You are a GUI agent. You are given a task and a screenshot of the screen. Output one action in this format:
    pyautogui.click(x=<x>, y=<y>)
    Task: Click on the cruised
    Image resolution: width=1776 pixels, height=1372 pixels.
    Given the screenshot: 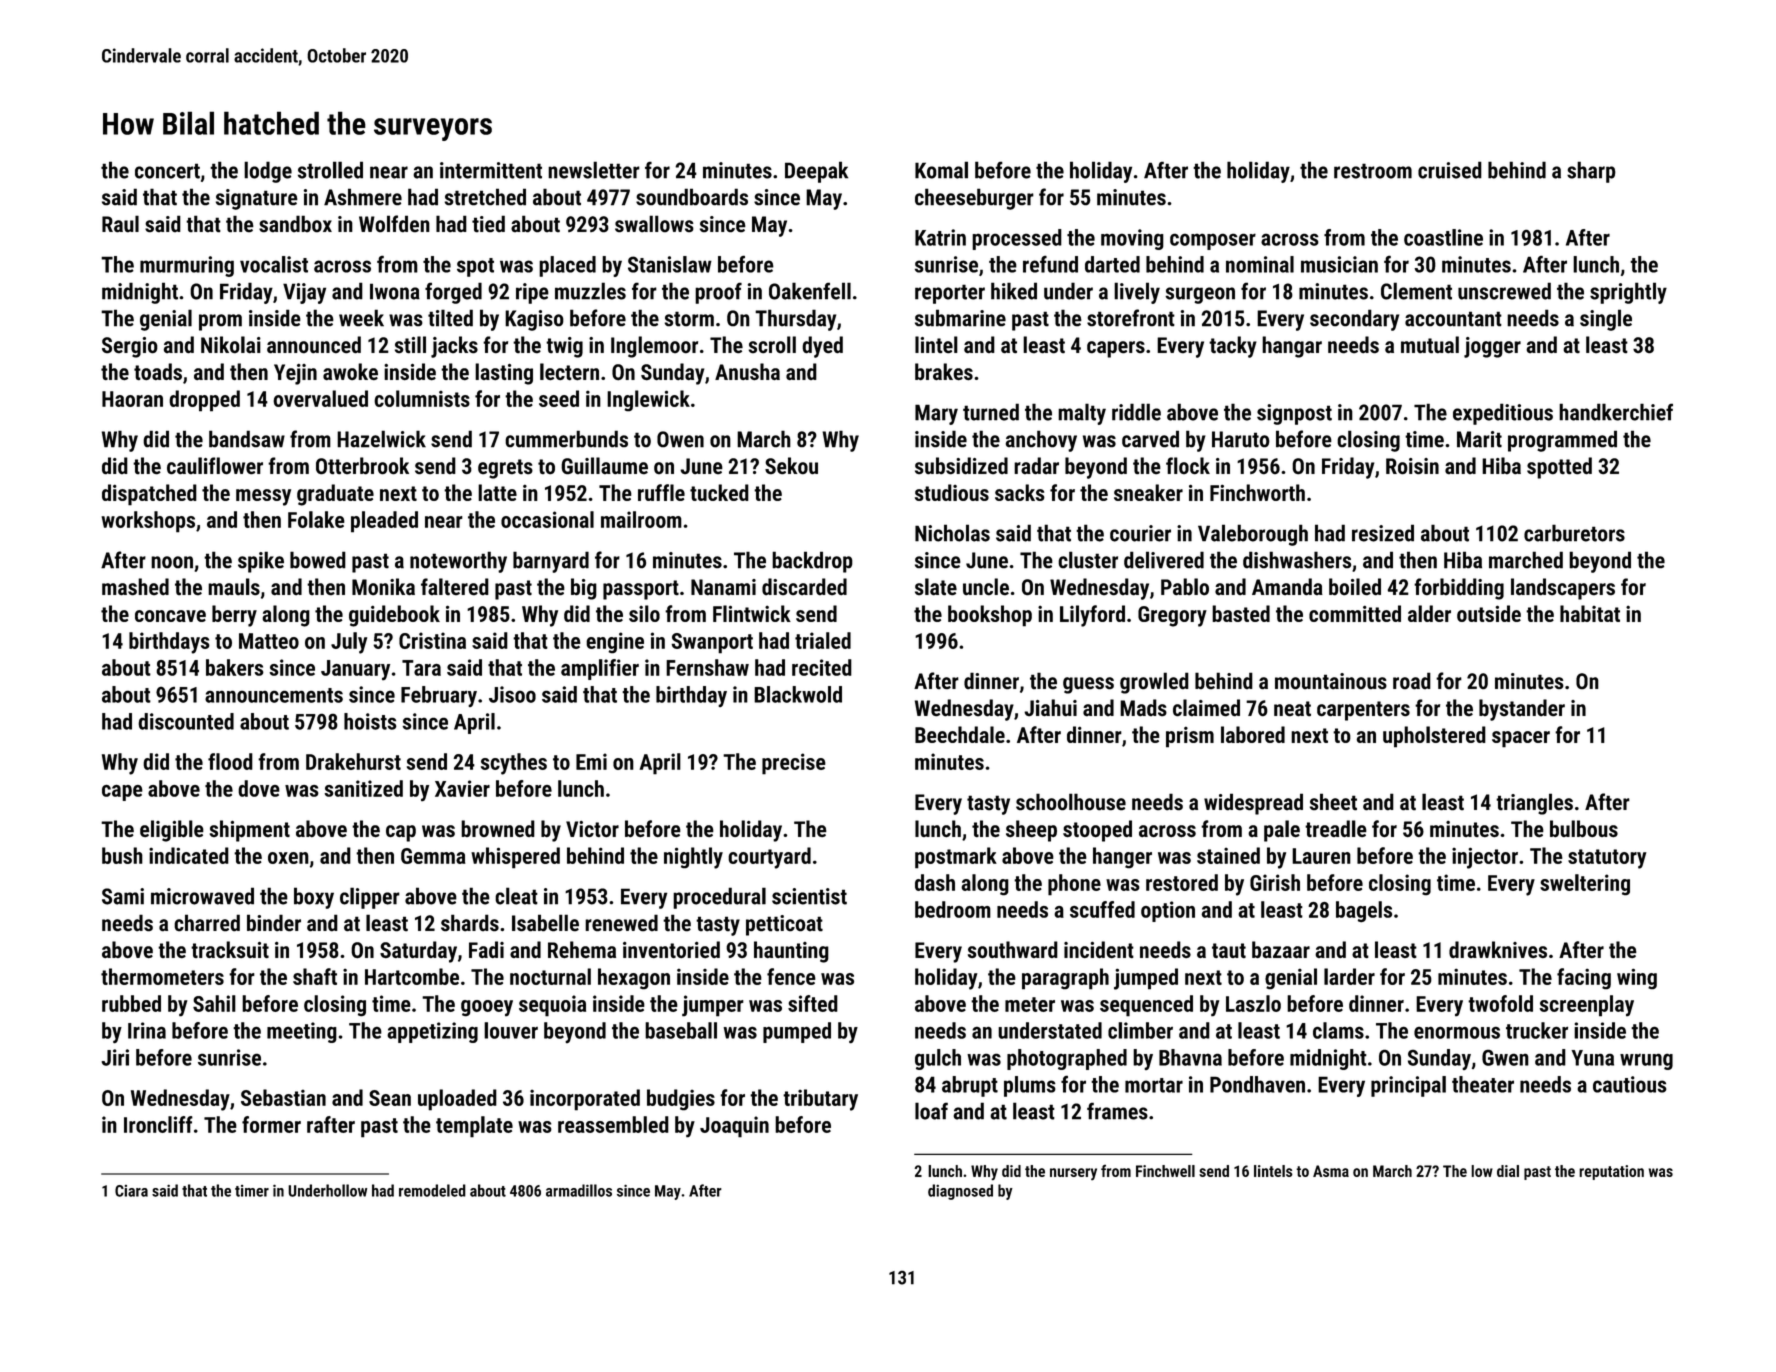 What is the action you would take?
    pyautogui.click(x=1450, y=170)
